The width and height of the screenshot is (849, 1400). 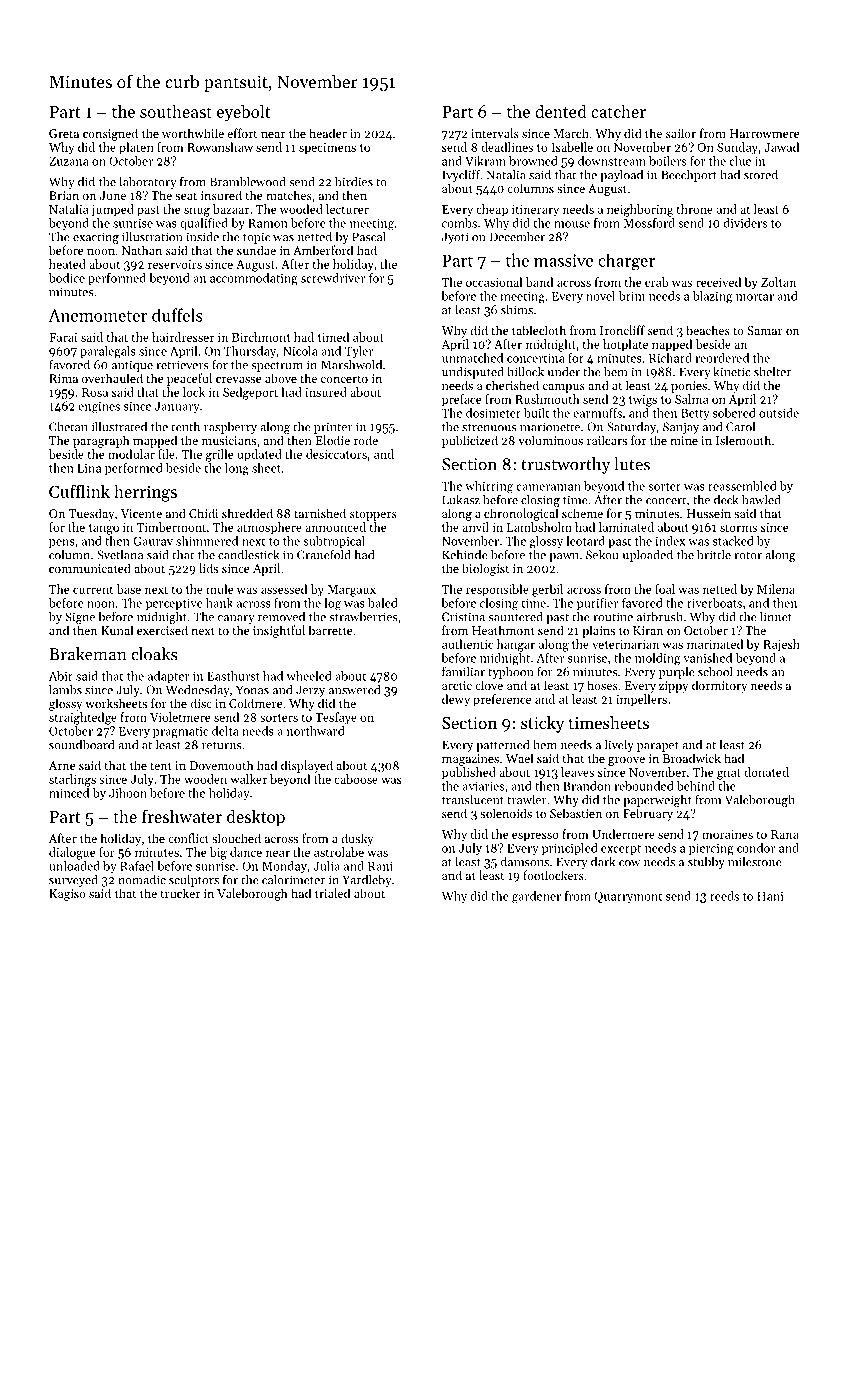 What do you see at coordinates (564, 388) in the screenshot?
I see `campus` at bounding box center [564, 388].
